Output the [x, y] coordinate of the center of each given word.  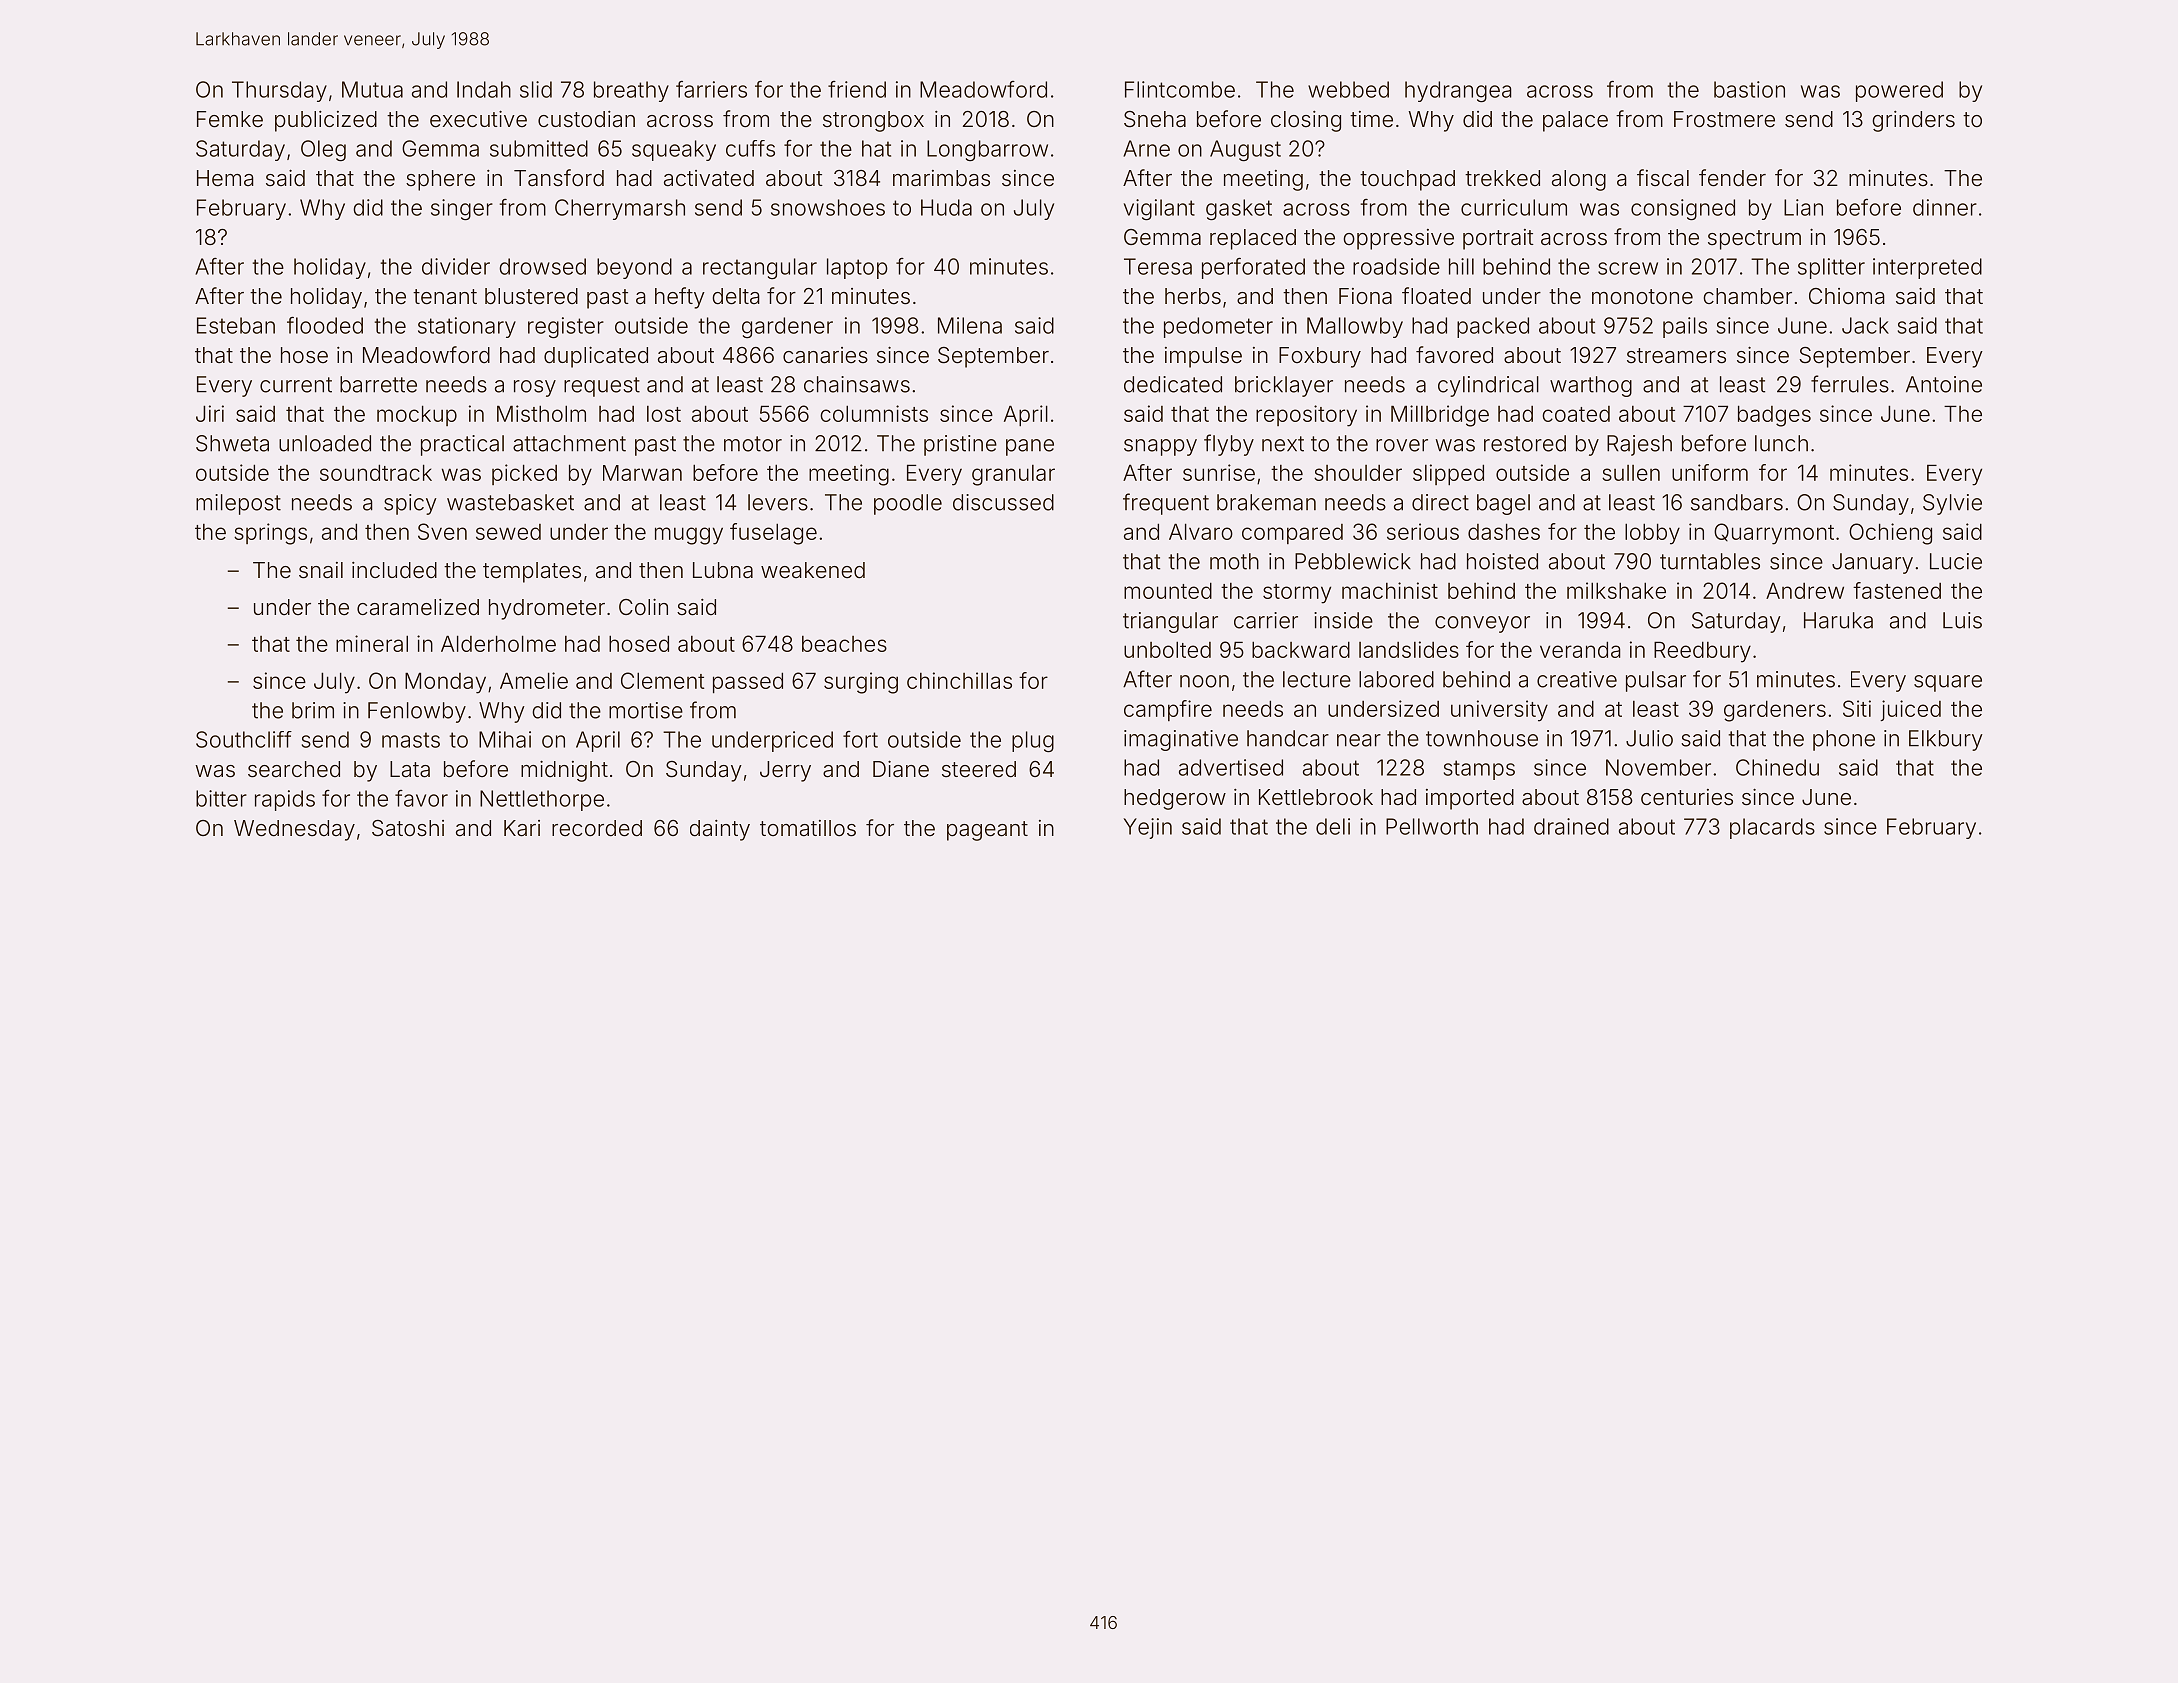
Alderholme [498, 643]
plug [1033, 741]
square [1948, 683]
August [1245, 150]
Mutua [372, 89]
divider [456, 266]
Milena [970, 325]
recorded [597, 828]
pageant [987, 831]
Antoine [1944, 384]
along [1579, 180]
